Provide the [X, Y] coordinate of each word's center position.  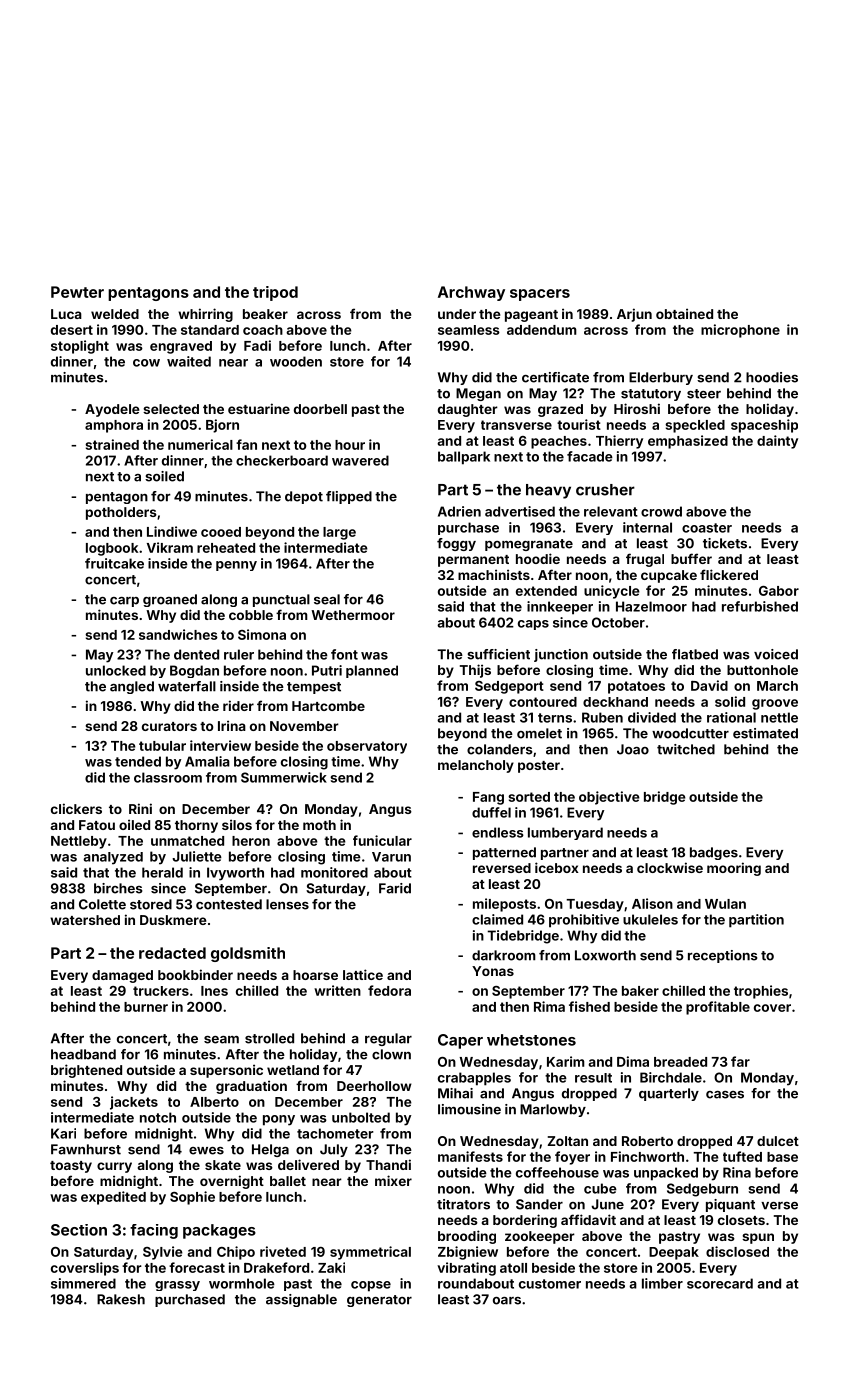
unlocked [116, 670]
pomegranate [529, 545]
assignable [301, 1300]
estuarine [259, 408]
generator [379, 1301]
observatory [367, 747]
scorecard [720, 1283]
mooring [734, 869]
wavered [360, 460]
